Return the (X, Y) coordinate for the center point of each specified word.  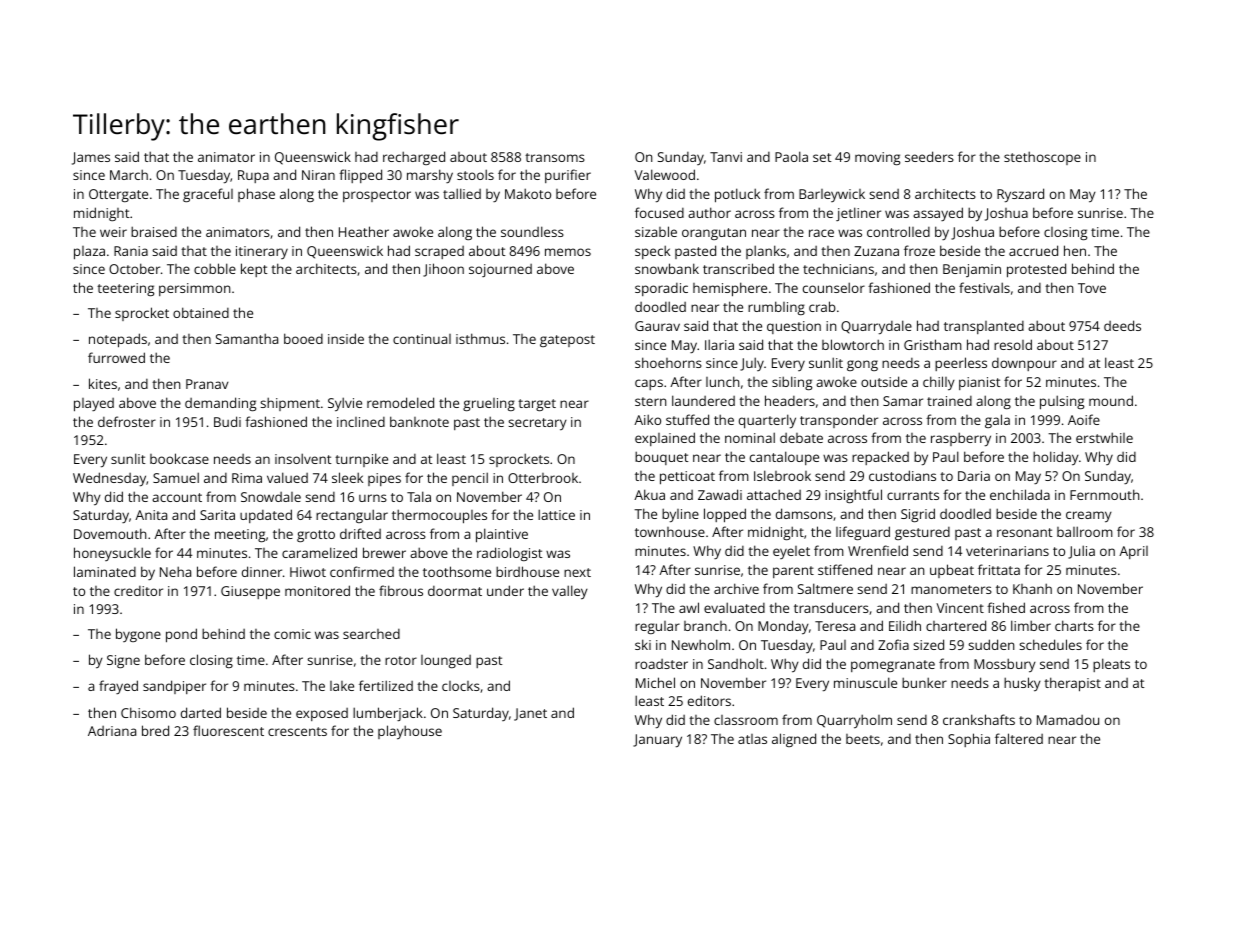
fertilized (386, 685)
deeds (1122, 325)
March (129, 174)
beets (863, 739)
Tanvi (726, 157)
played (94, 405)
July (752, 364)
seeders (929, 156)
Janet (530, 714)
